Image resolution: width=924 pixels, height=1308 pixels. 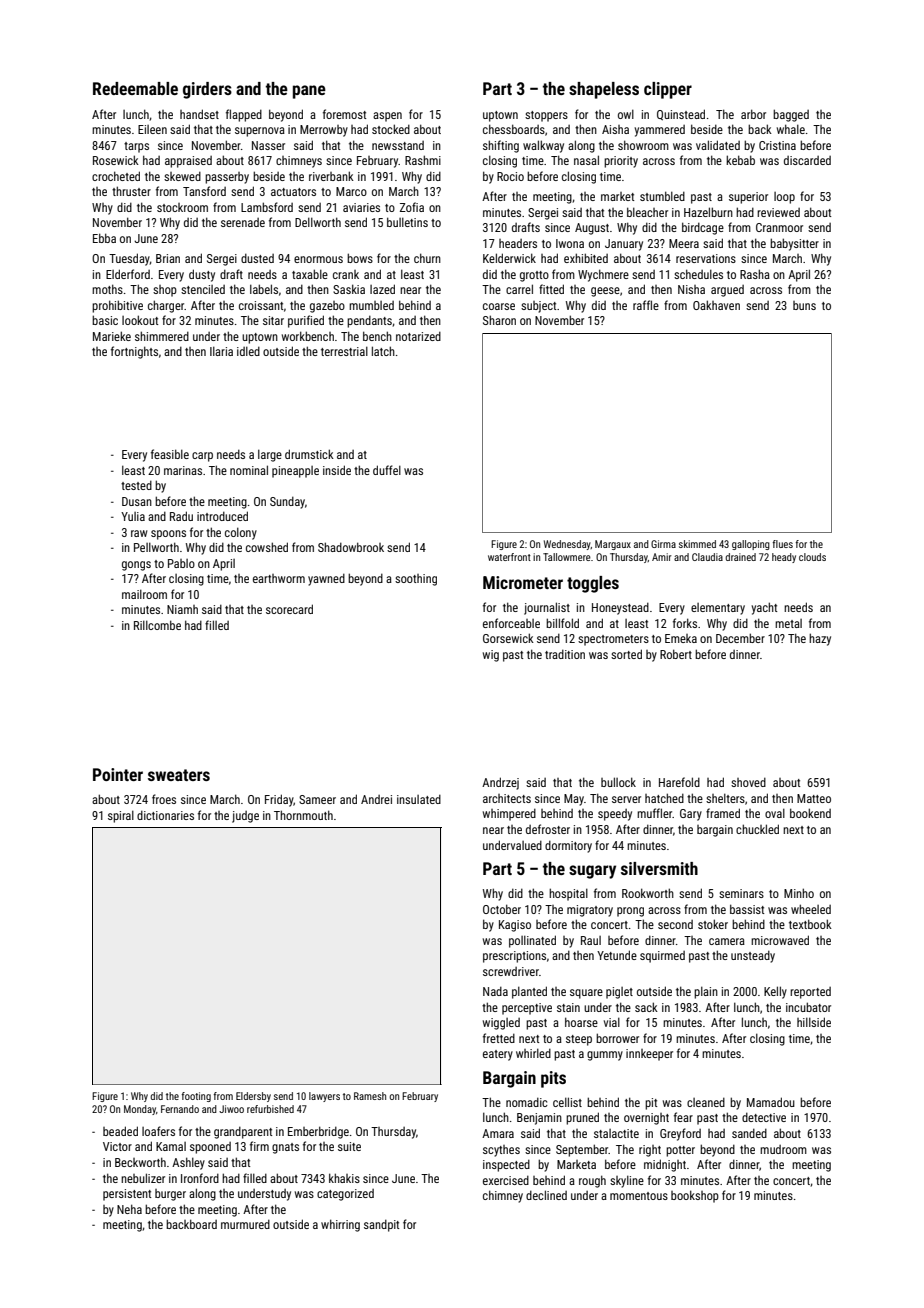 What do you see at coordinates (495, 991) in the document?
I see `Nada` at bounding box center [495, 991].
